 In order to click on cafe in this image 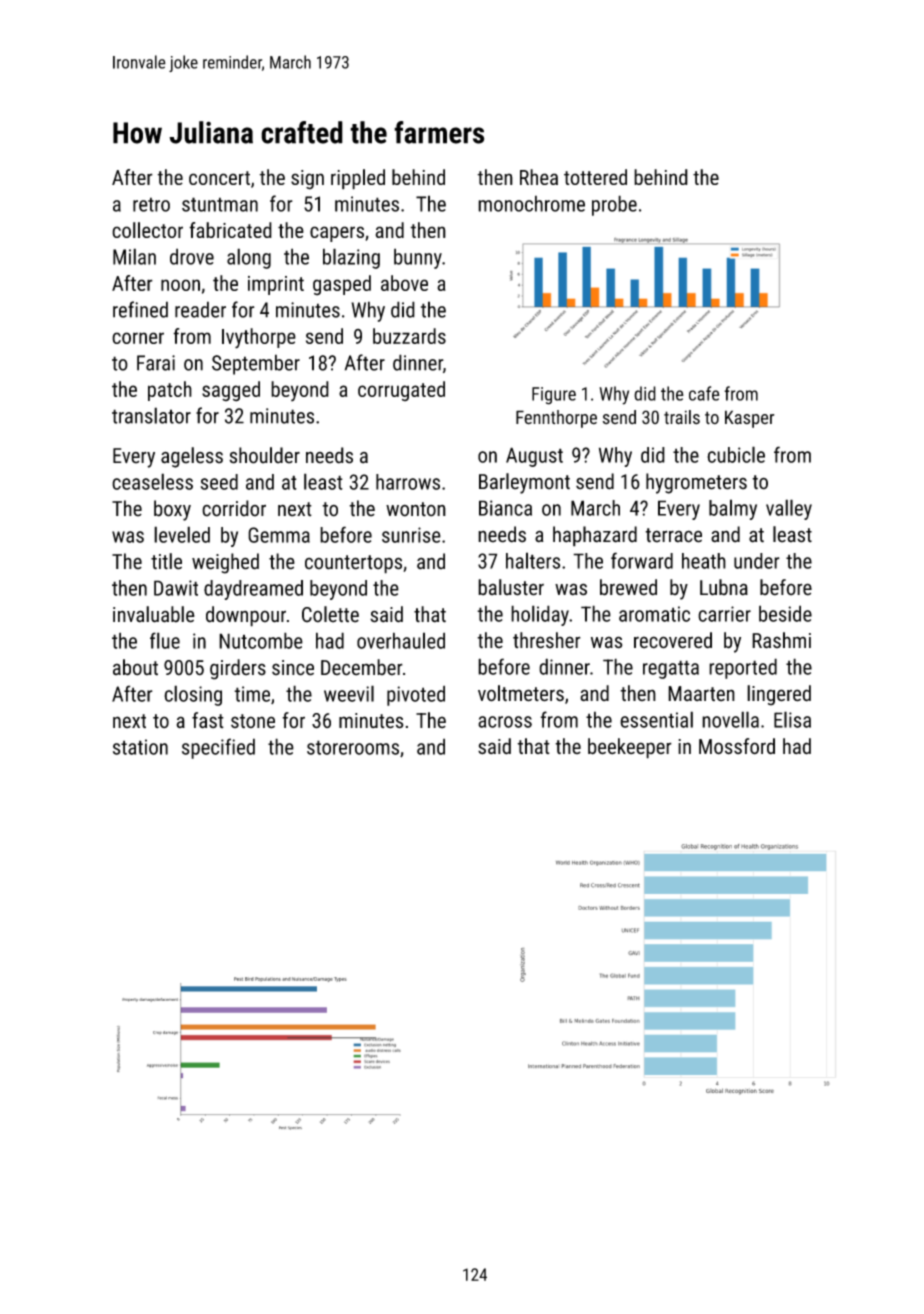, I will do `click(704, 393)`.
